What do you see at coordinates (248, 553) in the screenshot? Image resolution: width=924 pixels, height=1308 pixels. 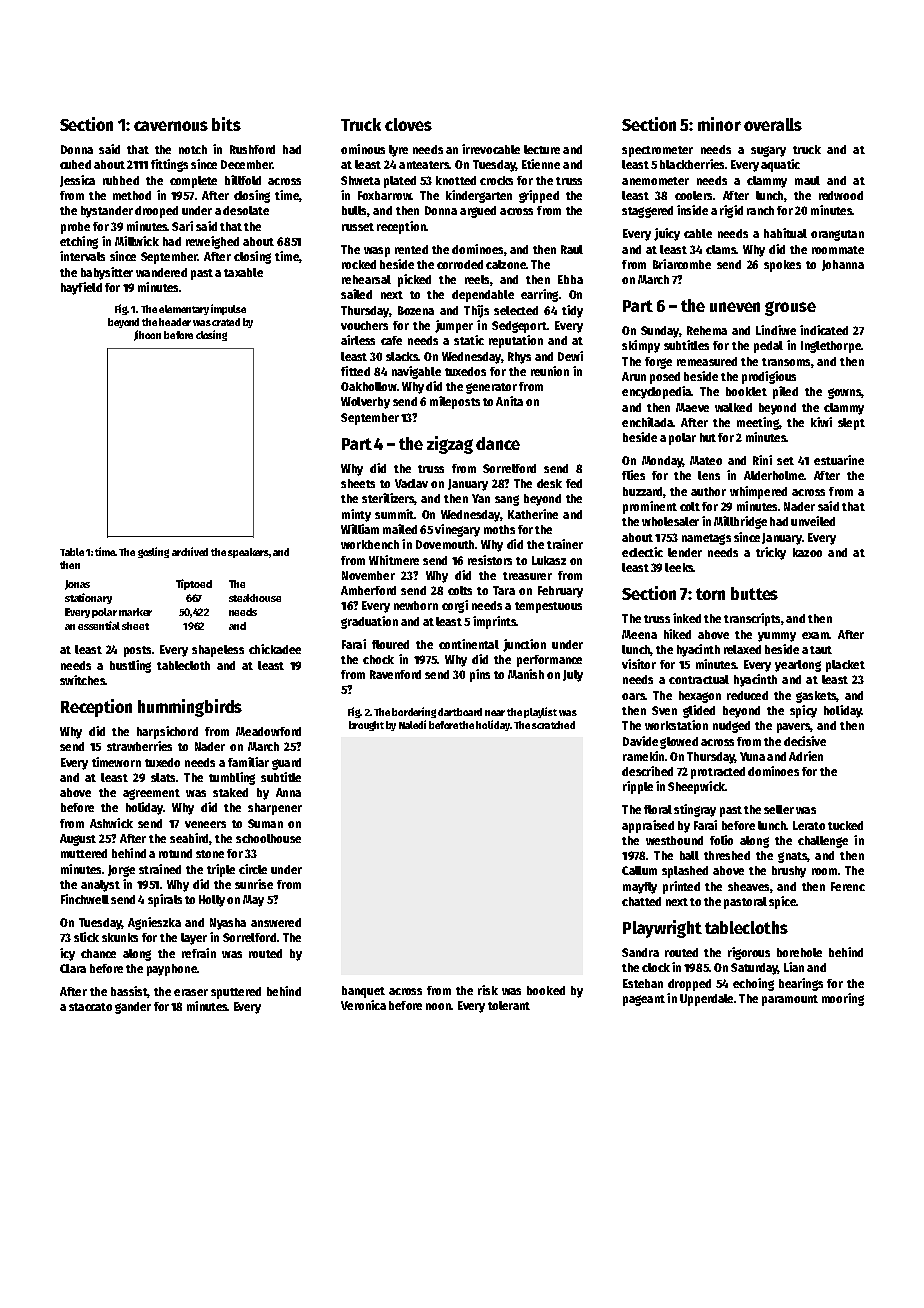 I see `speakers` at bounding box center [248, 553].
